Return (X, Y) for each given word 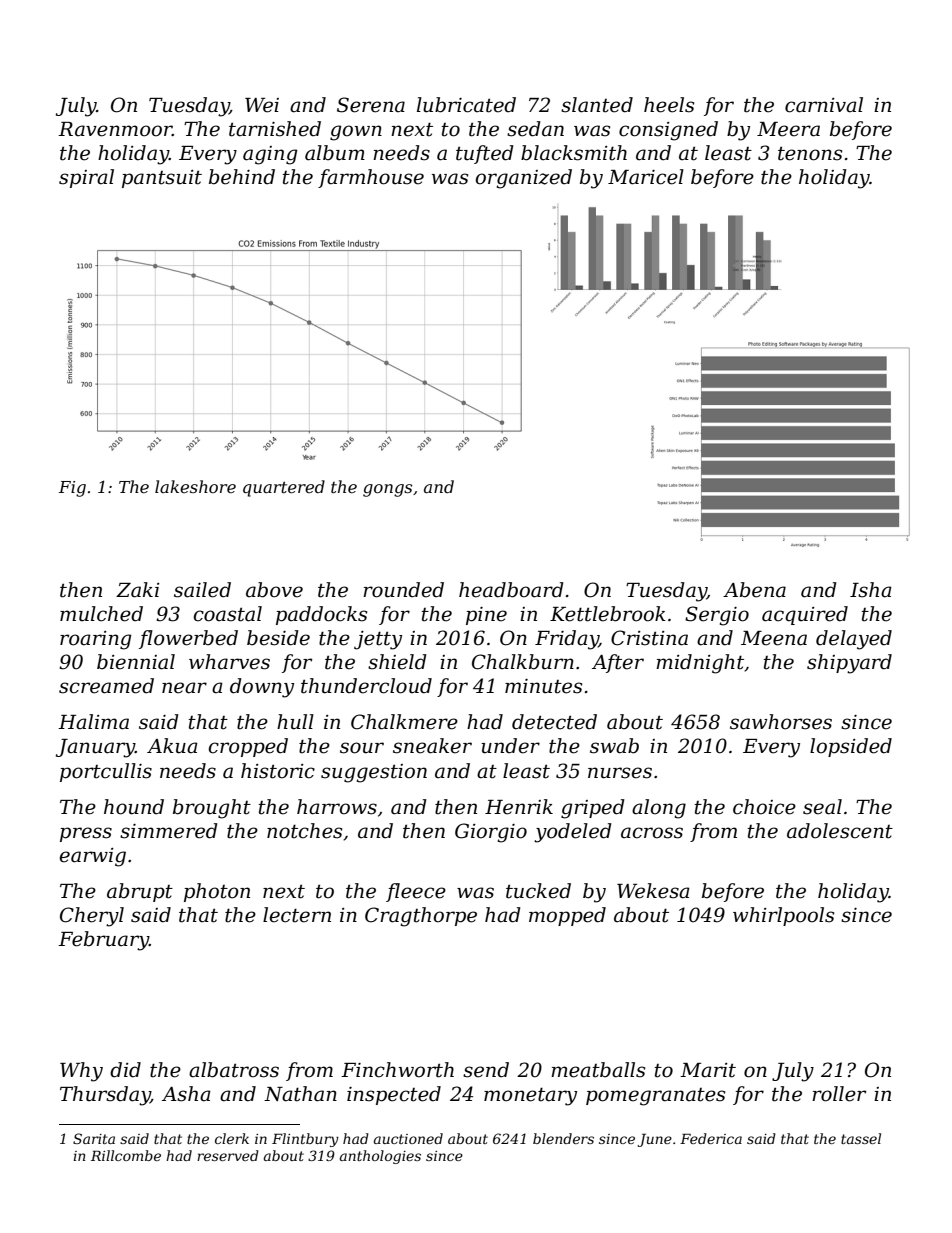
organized (524, 179)
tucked (538, 891)
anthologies (380, 1157)
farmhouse (371, 178)
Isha (871, 590)
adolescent (840, 831)
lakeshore (195, 486)
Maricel (646, 177)
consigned (668, 131)
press (86, 834)
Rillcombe (126, 1155)
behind (242, 177)
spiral (86, 178)
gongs (387, 490)
